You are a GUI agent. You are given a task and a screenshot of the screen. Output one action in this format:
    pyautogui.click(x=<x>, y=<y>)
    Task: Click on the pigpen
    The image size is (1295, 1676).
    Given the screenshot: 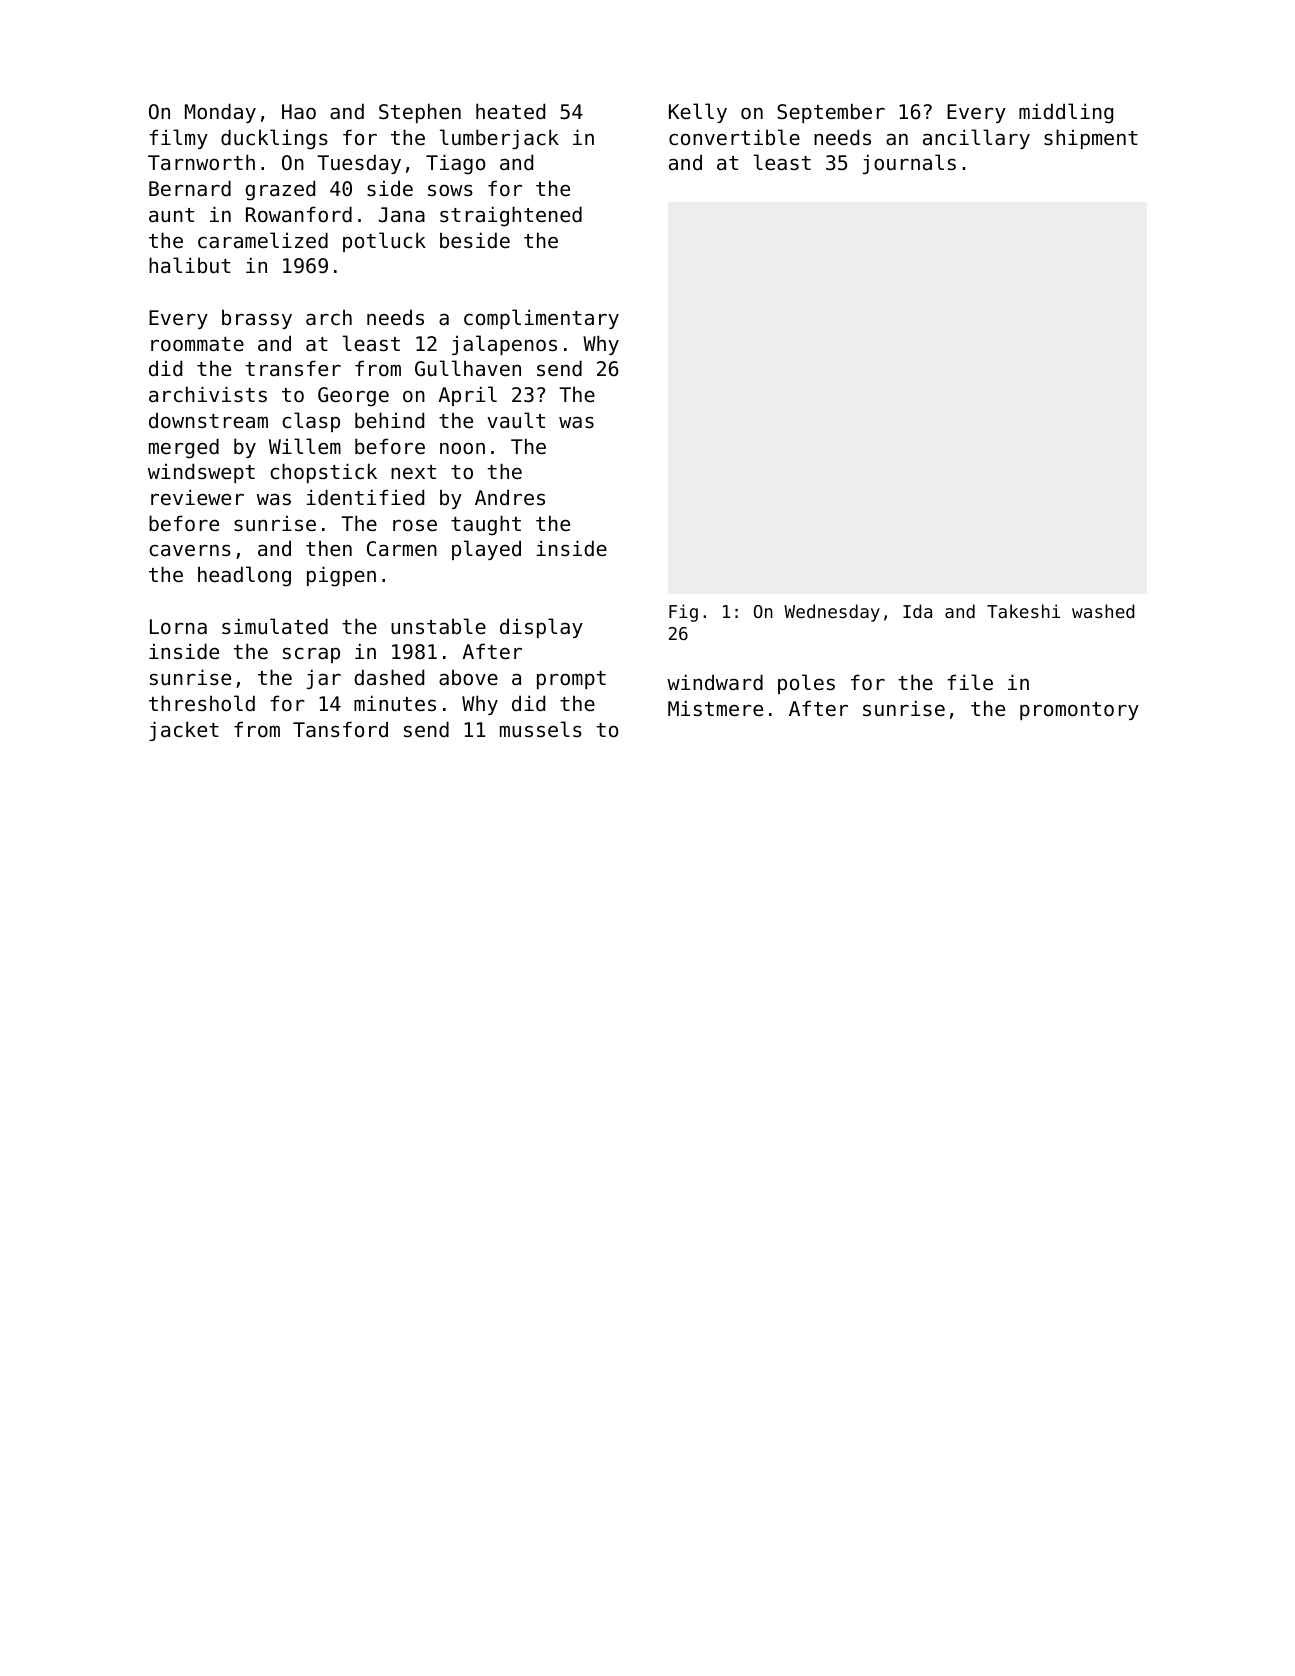 What is the action you would take?
    pyautogui.click(x=341, y=576)
